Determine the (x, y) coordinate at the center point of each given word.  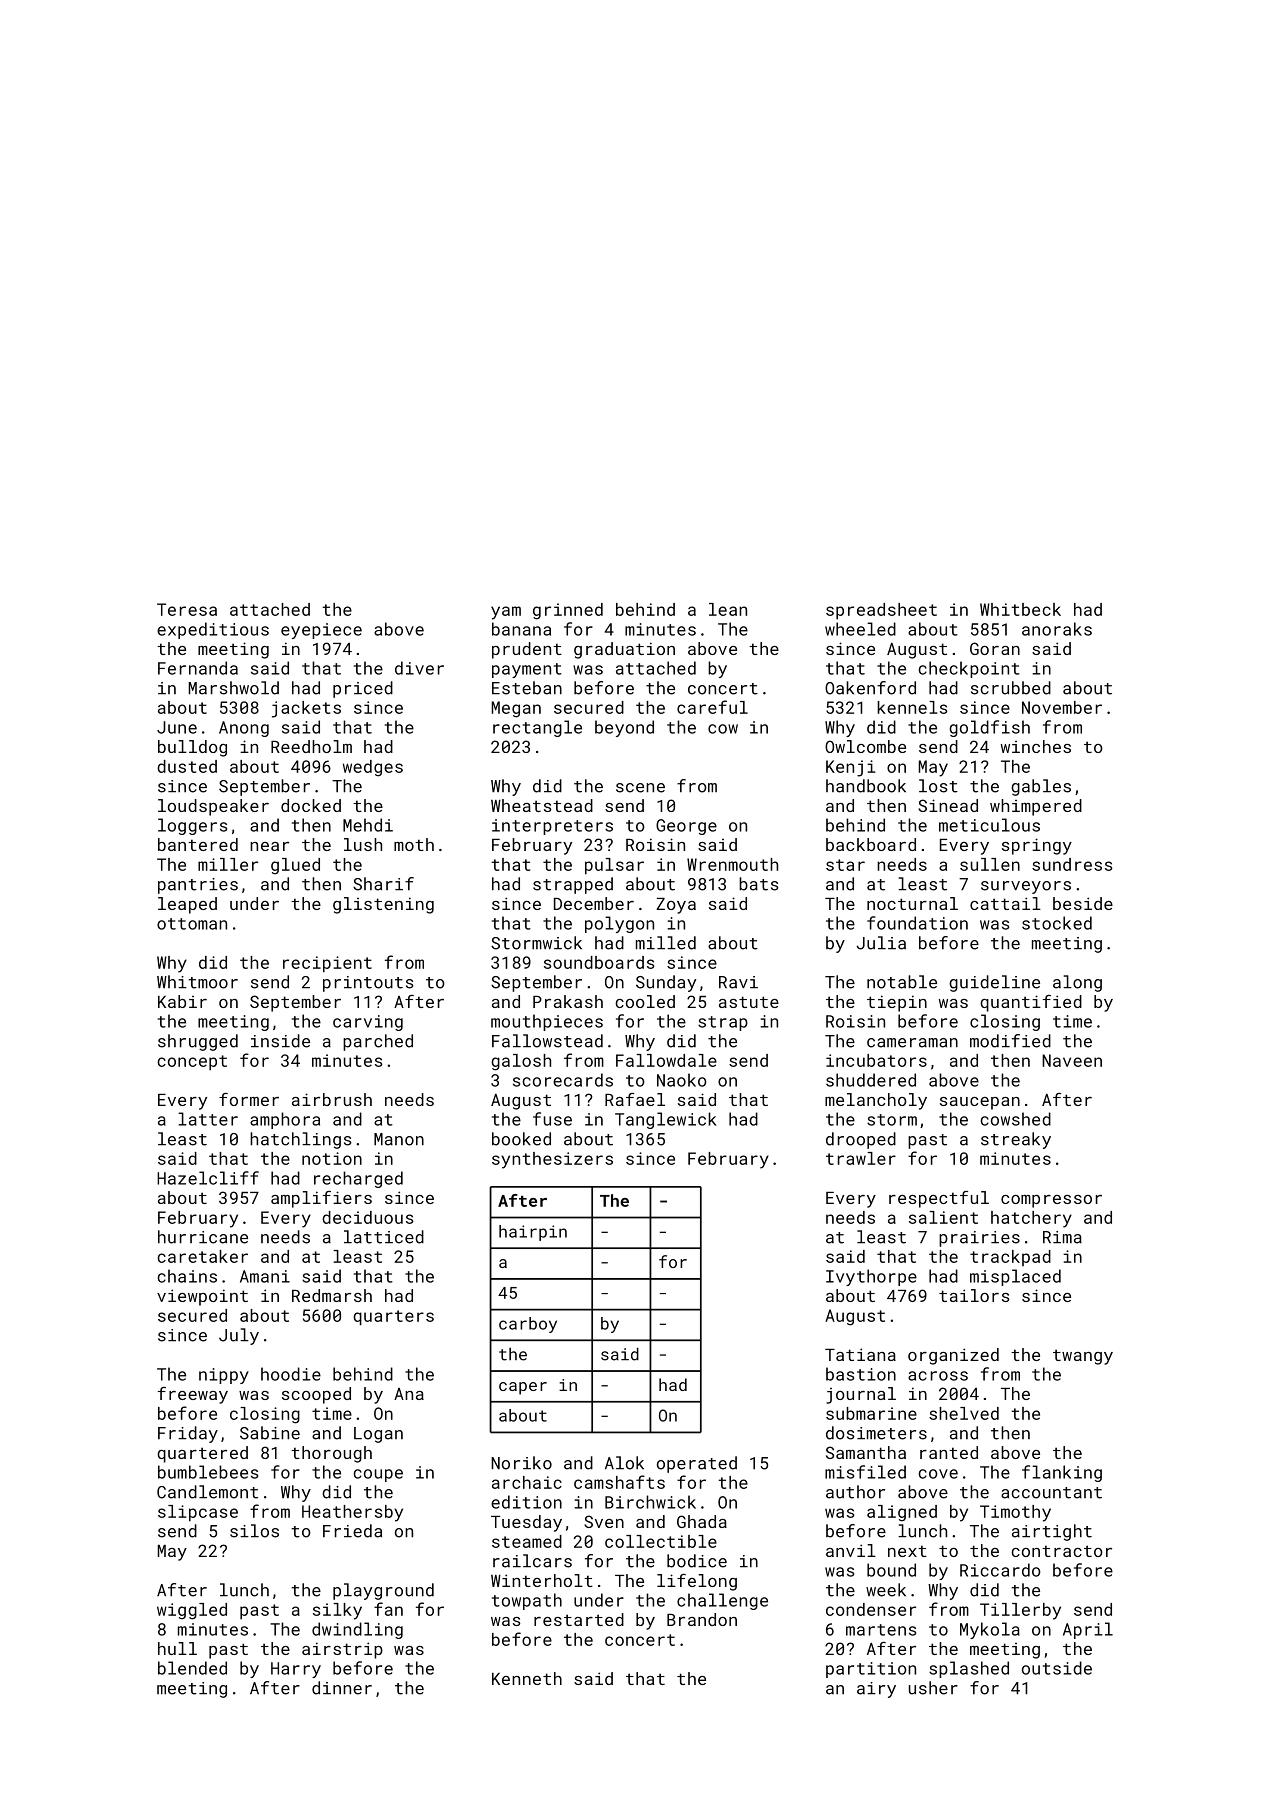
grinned (568, 611)
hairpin (533, 1233)
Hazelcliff (208, 1178)
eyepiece (321, 631)
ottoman (192, 924)
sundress (1072, 864)
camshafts (619, 1482)
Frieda (352, 1531)
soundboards (599, 962)
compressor (1051, 1201)
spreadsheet (881, 611)
